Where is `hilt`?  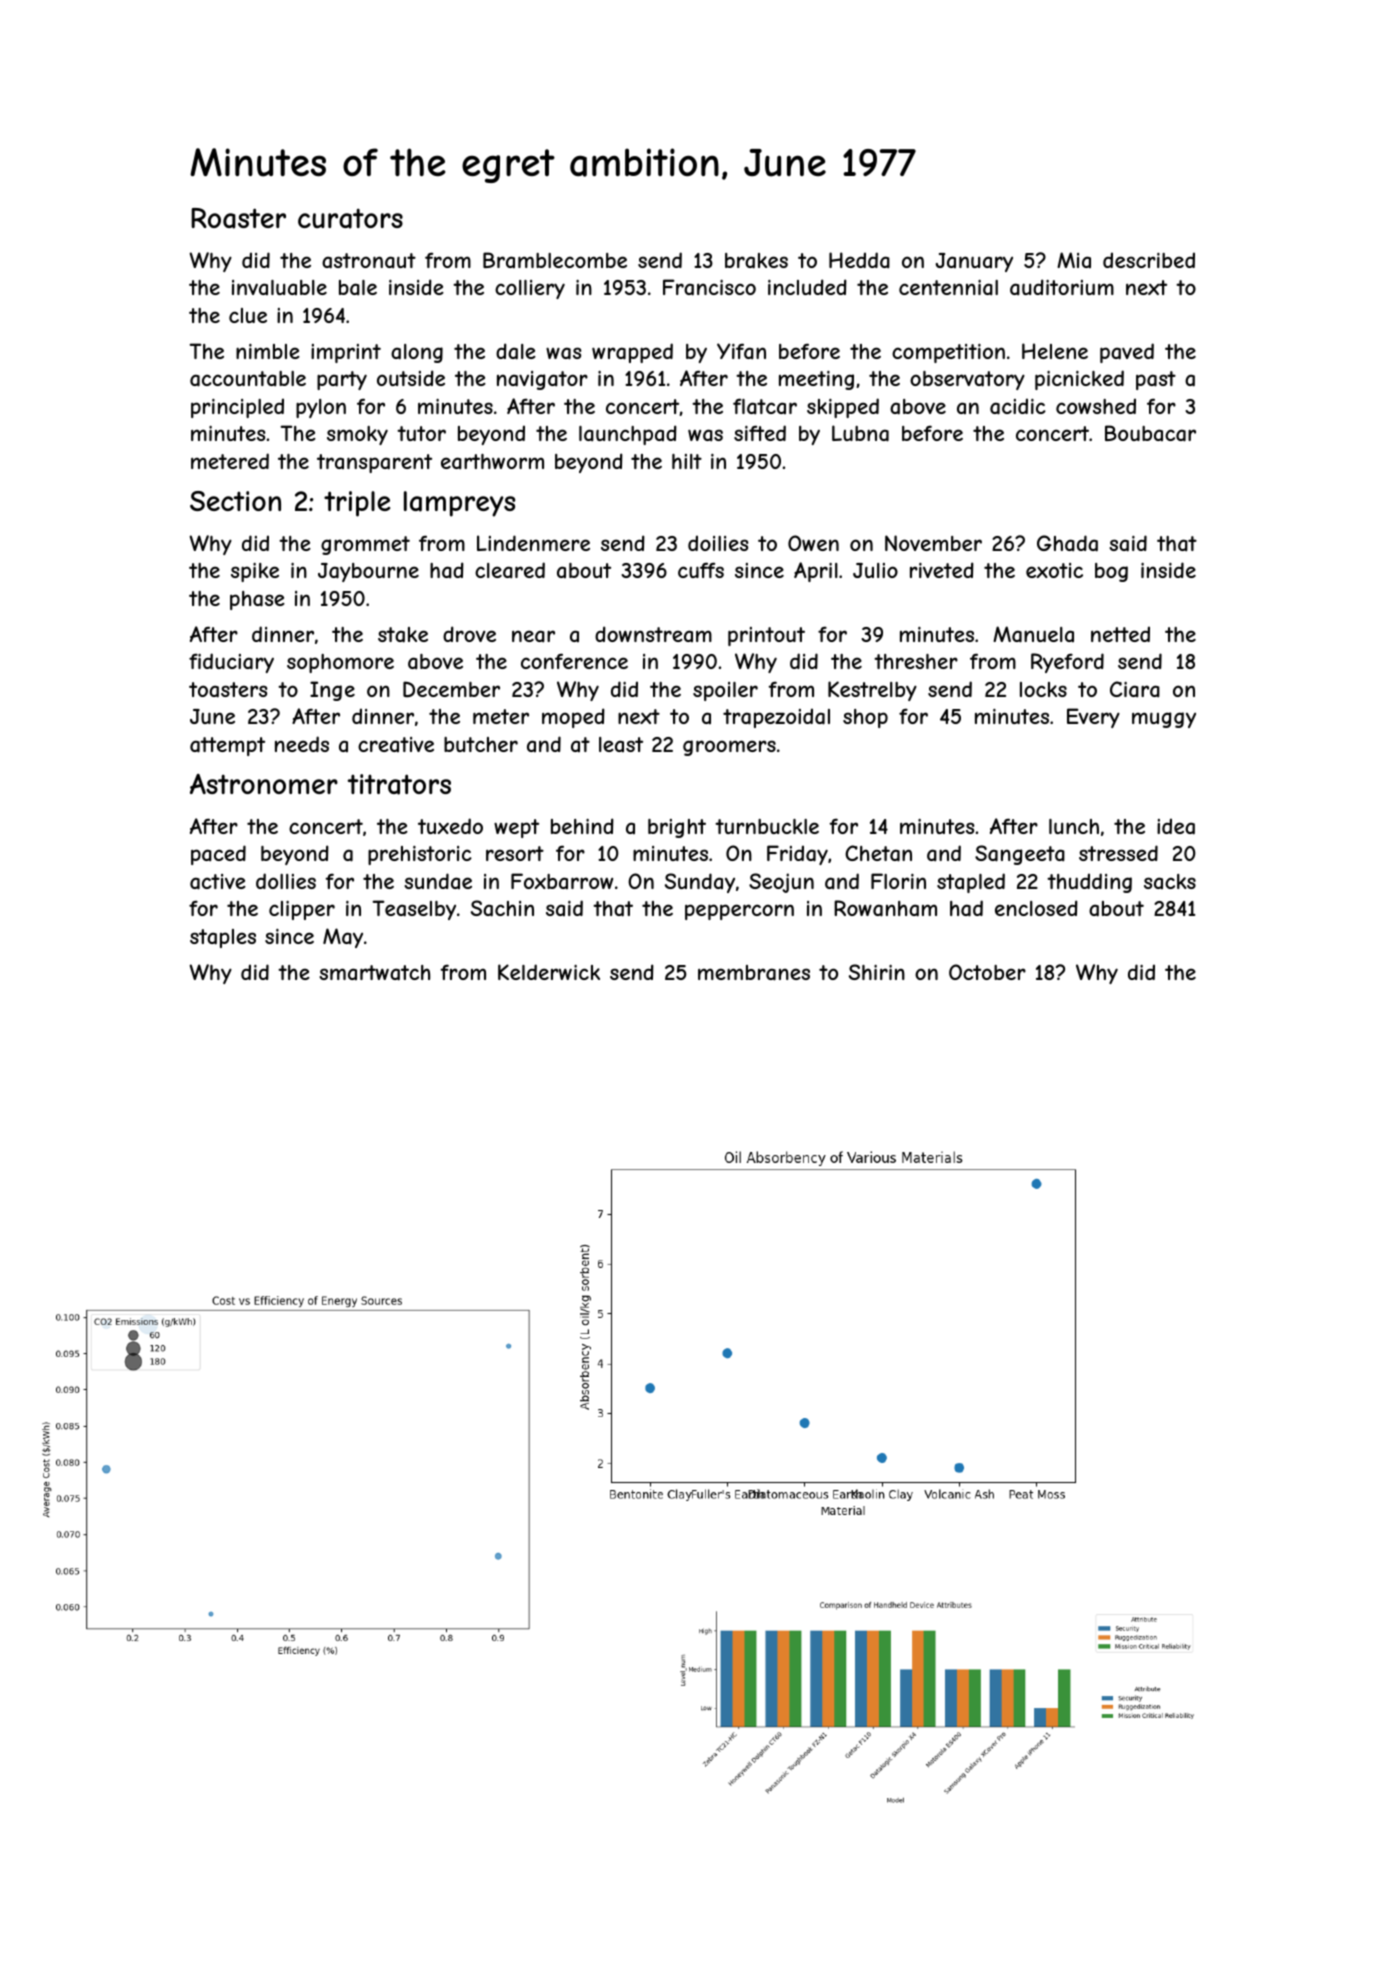 hilt is located at coordinates (687, 461).
